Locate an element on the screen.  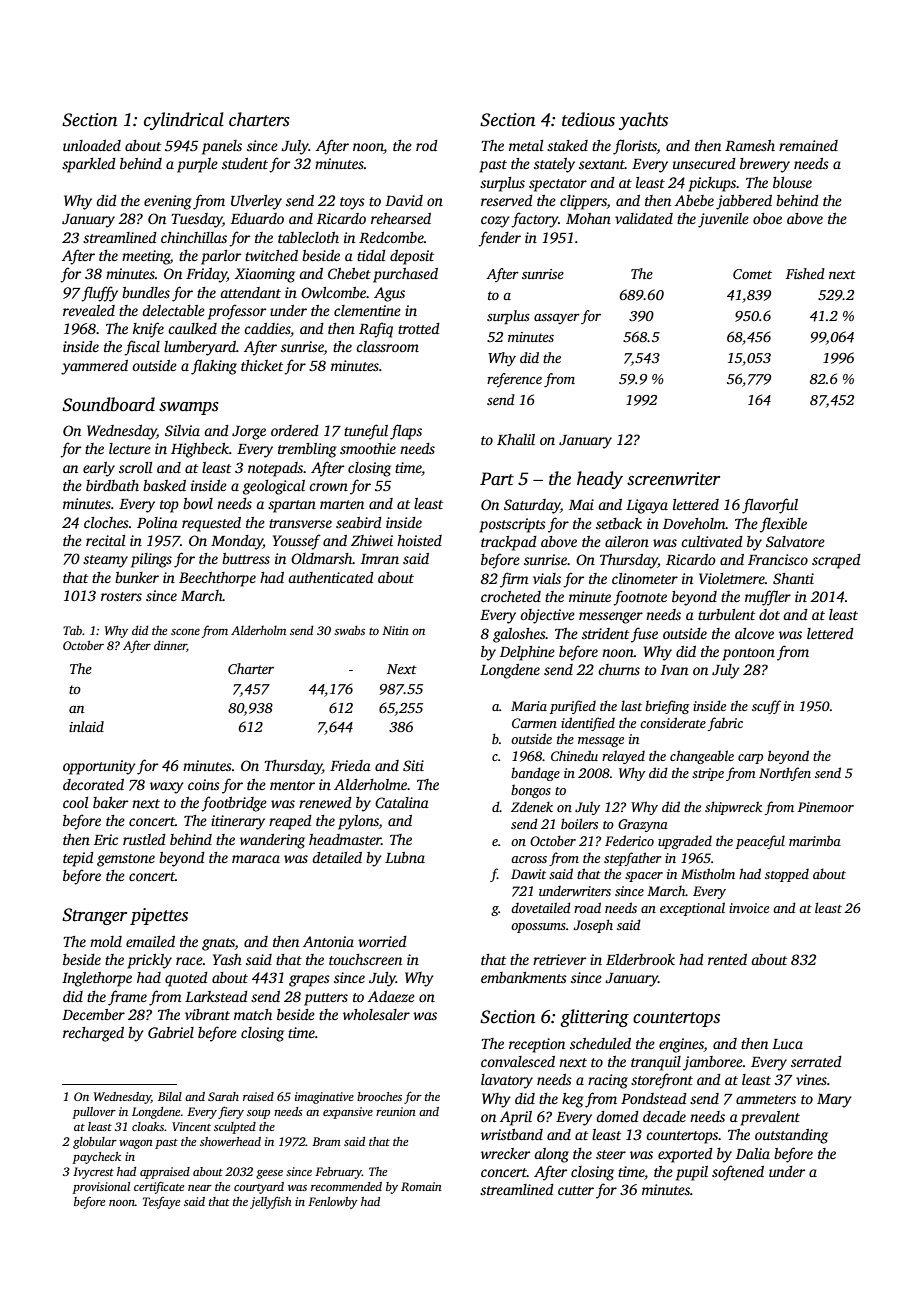
Stranger is located at coordinates (94, 916).
